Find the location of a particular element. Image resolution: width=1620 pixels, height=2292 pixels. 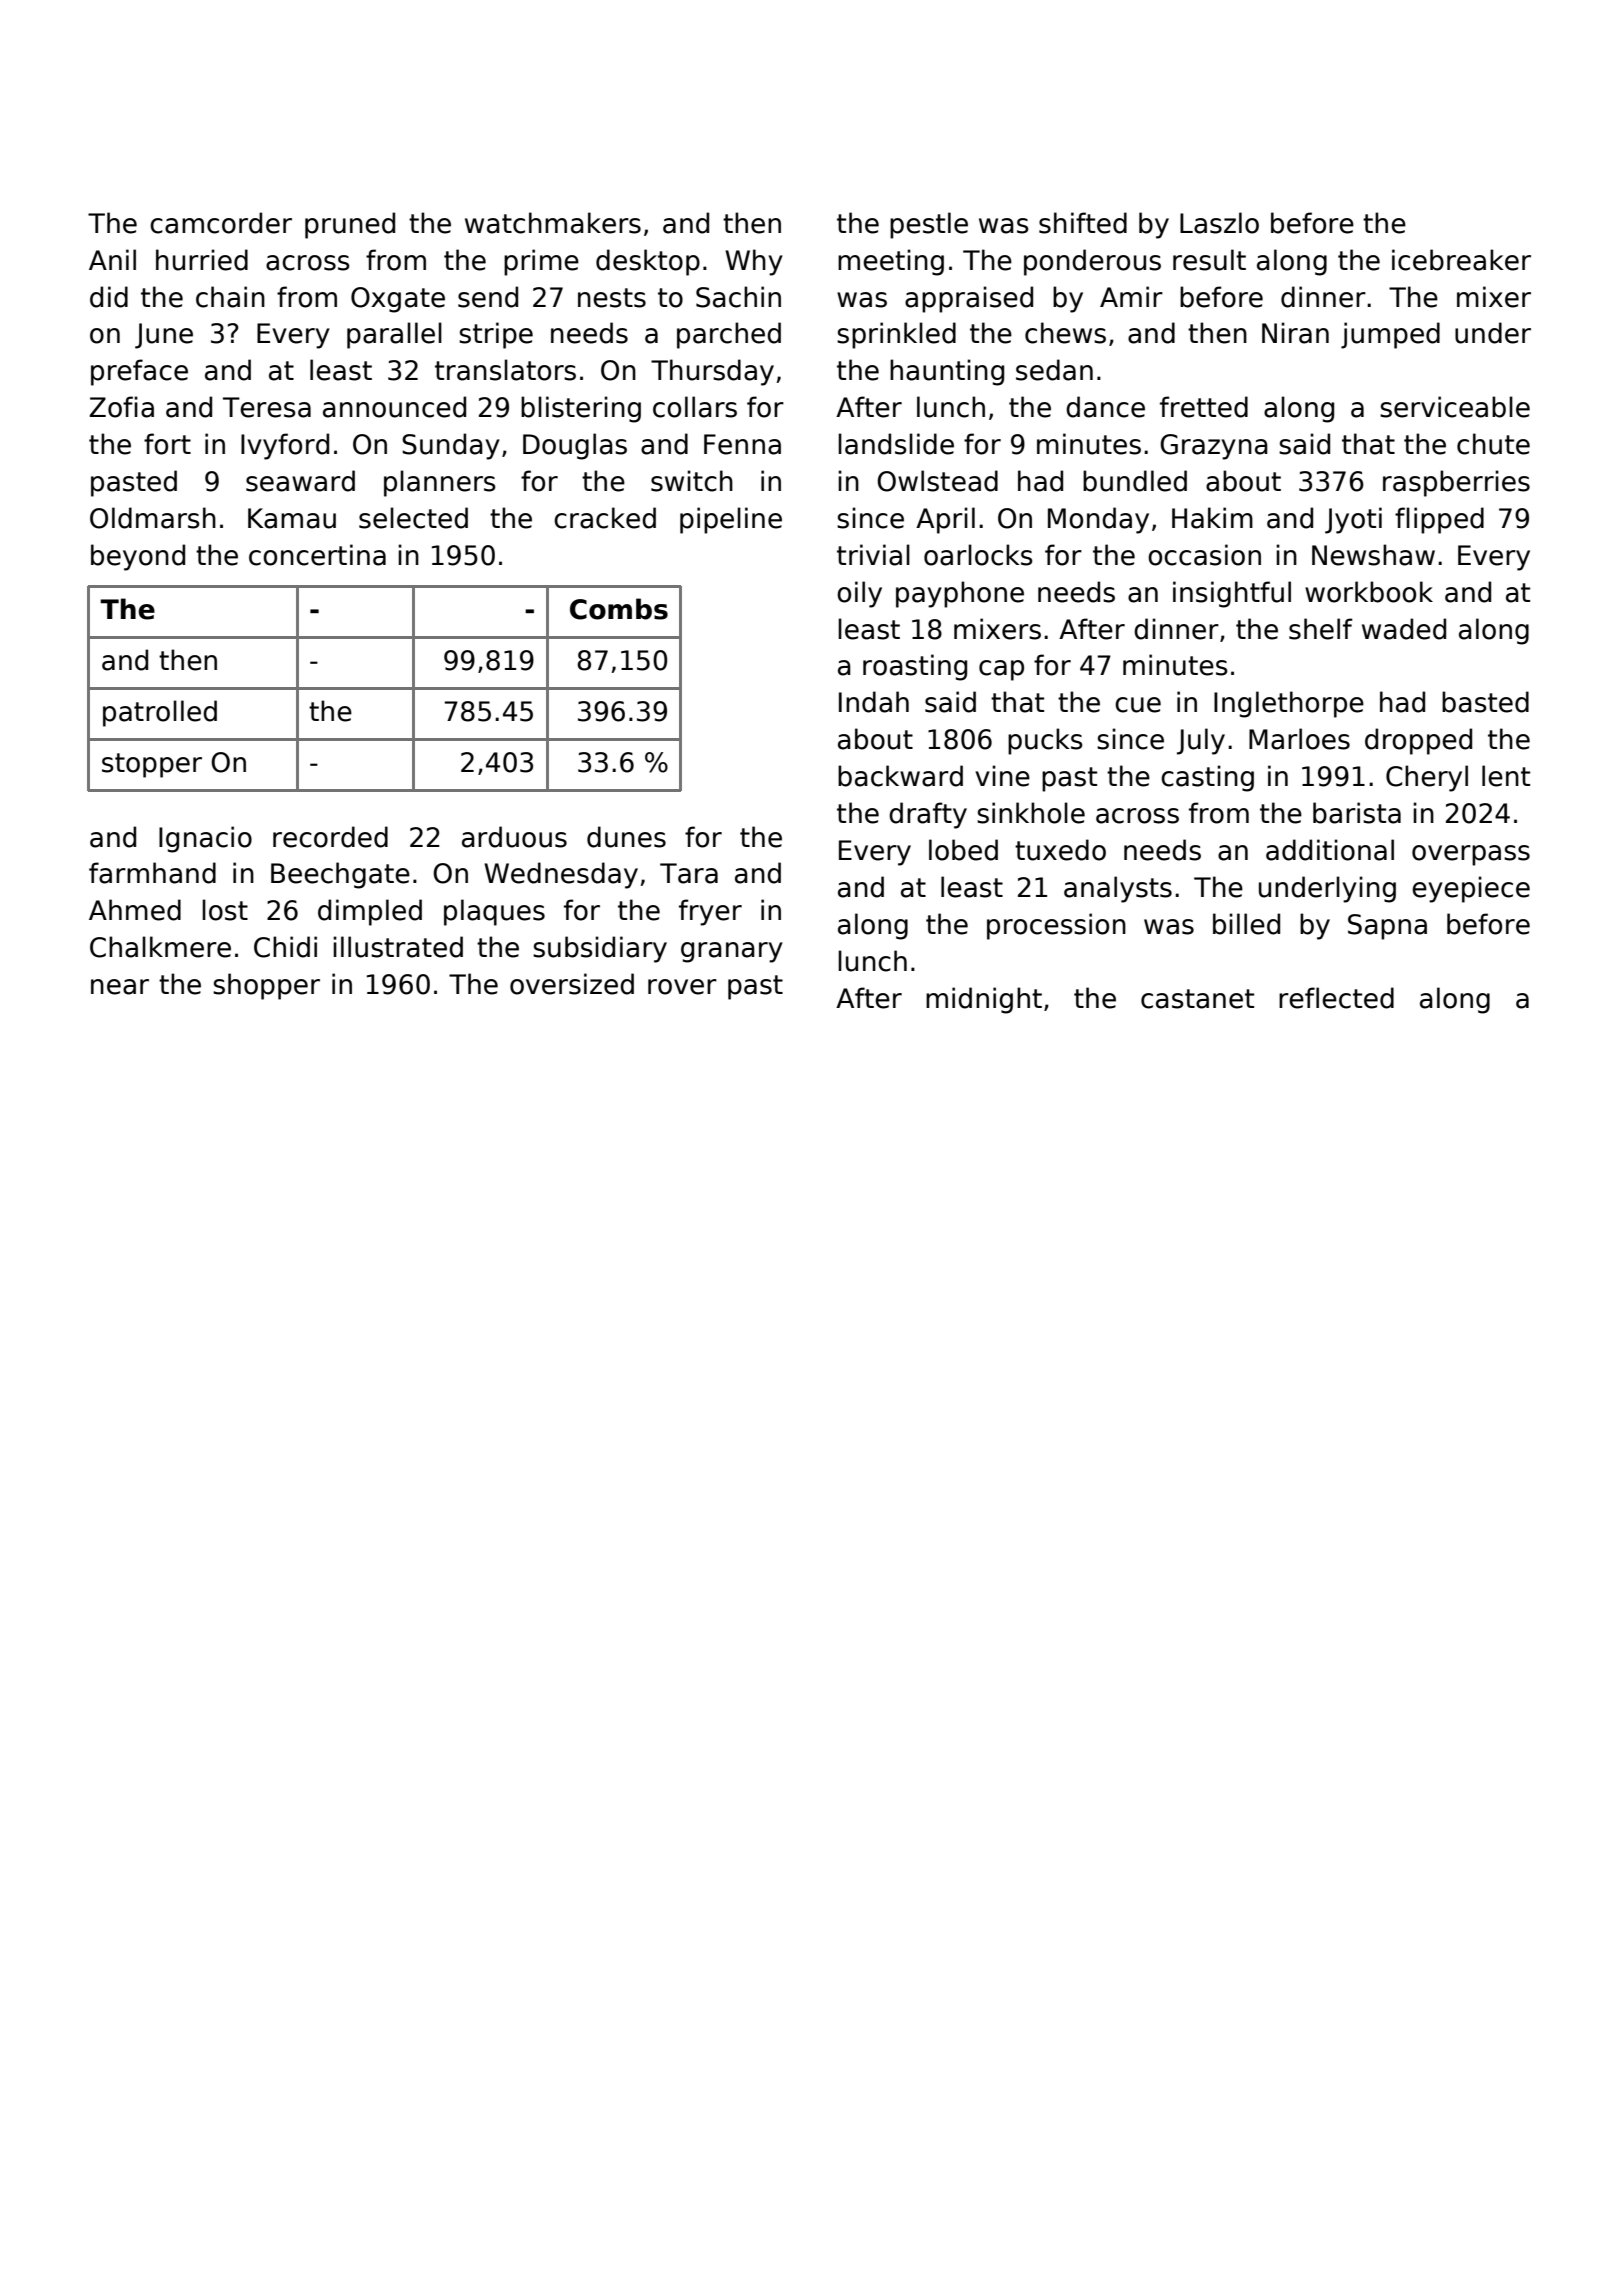

Combs is located at coordinates (619, 609).
